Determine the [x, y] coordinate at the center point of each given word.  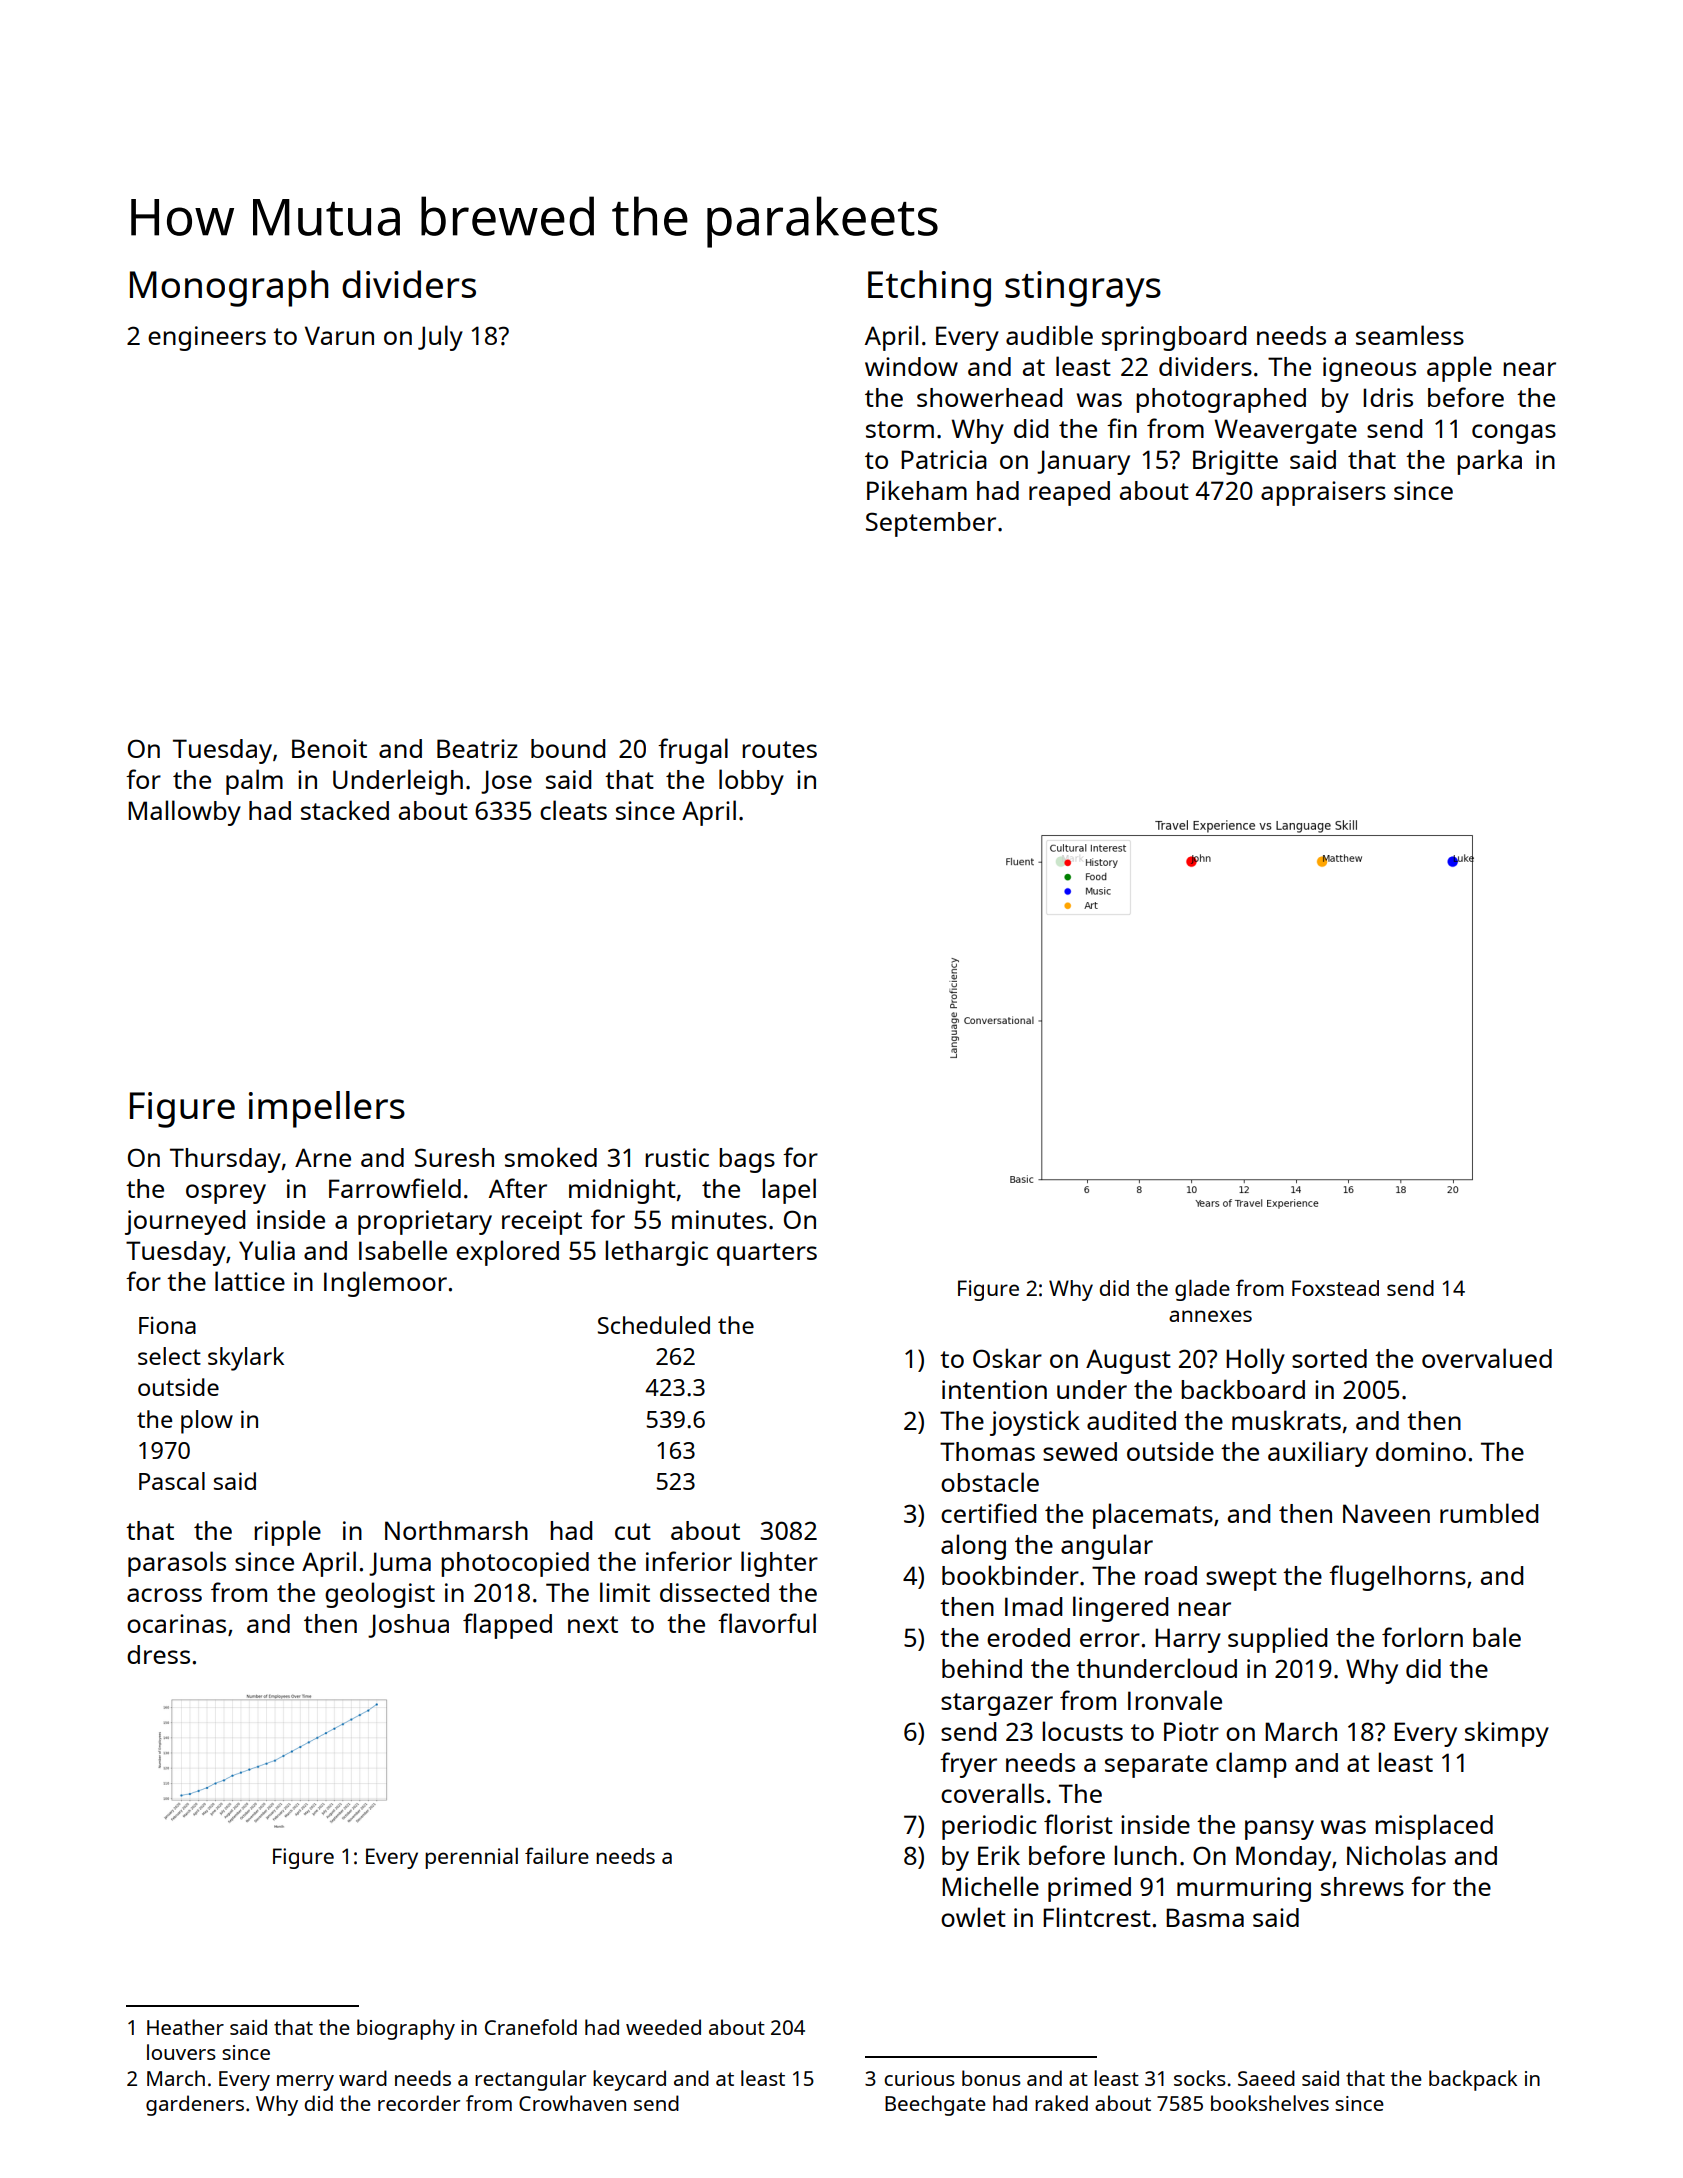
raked [1061, 2103]
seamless [1410, 335]
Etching [929, 288]
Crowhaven [572, 2103]
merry [305, 2083]
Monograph [229, 288]
